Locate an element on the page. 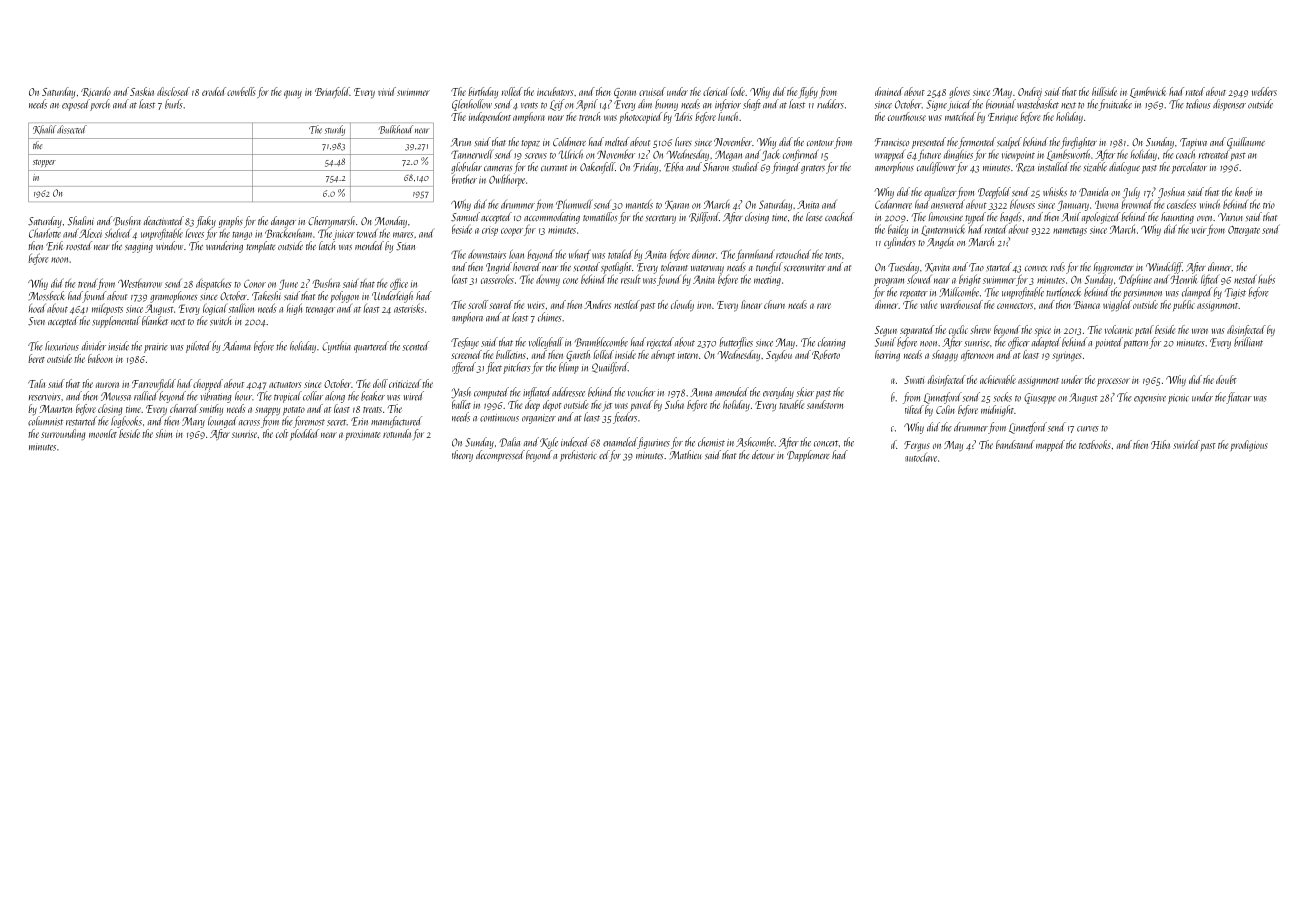 Image resolution: width=1308 pixels, height=924 pixels. Ricardo is located at coordinates (96, 92).
